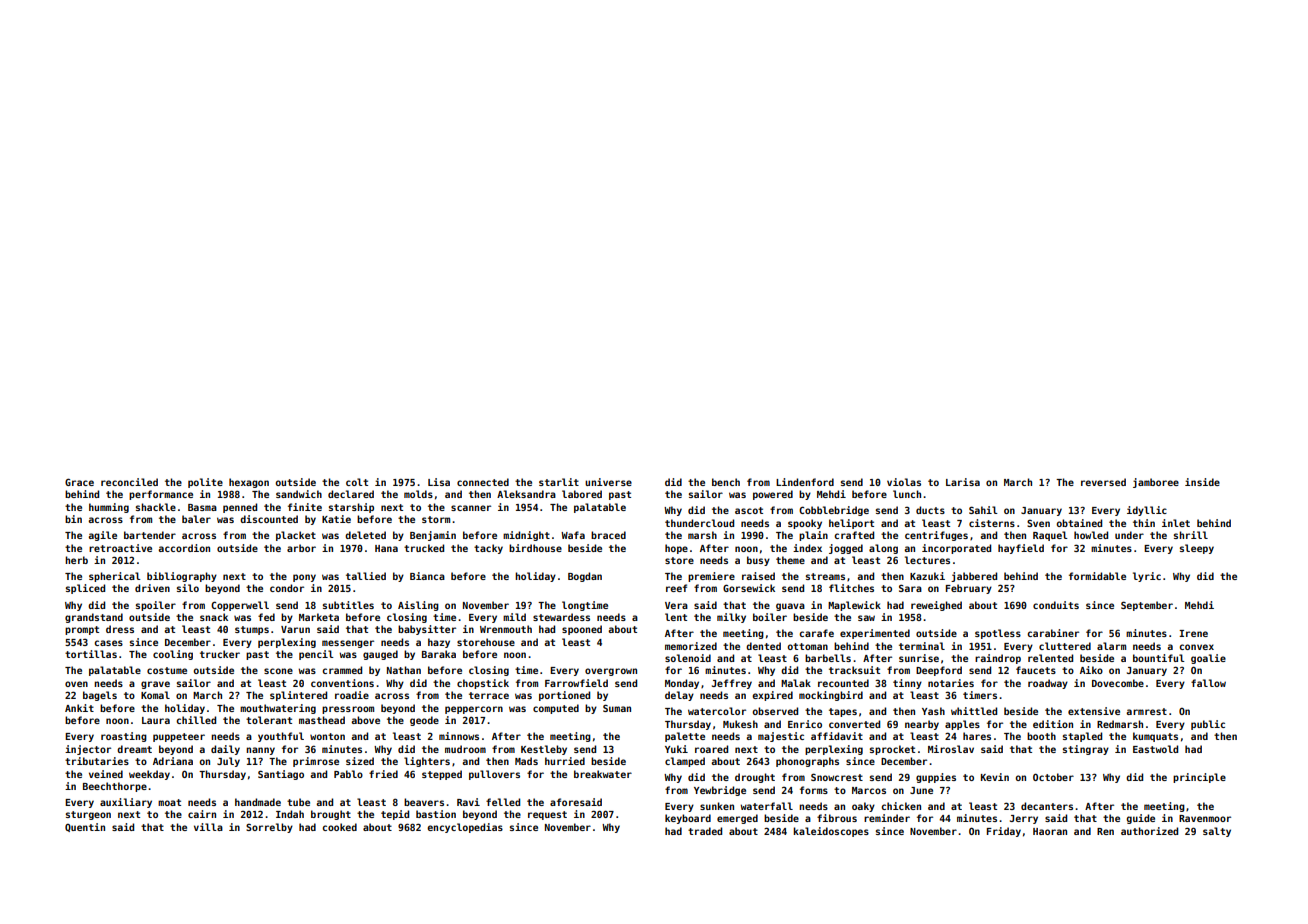 Image resolution: width=1308 pixels, height=924 pixels. Describe the element at coordinates (1097, 576) in the page. I see `formidable` at that location.
